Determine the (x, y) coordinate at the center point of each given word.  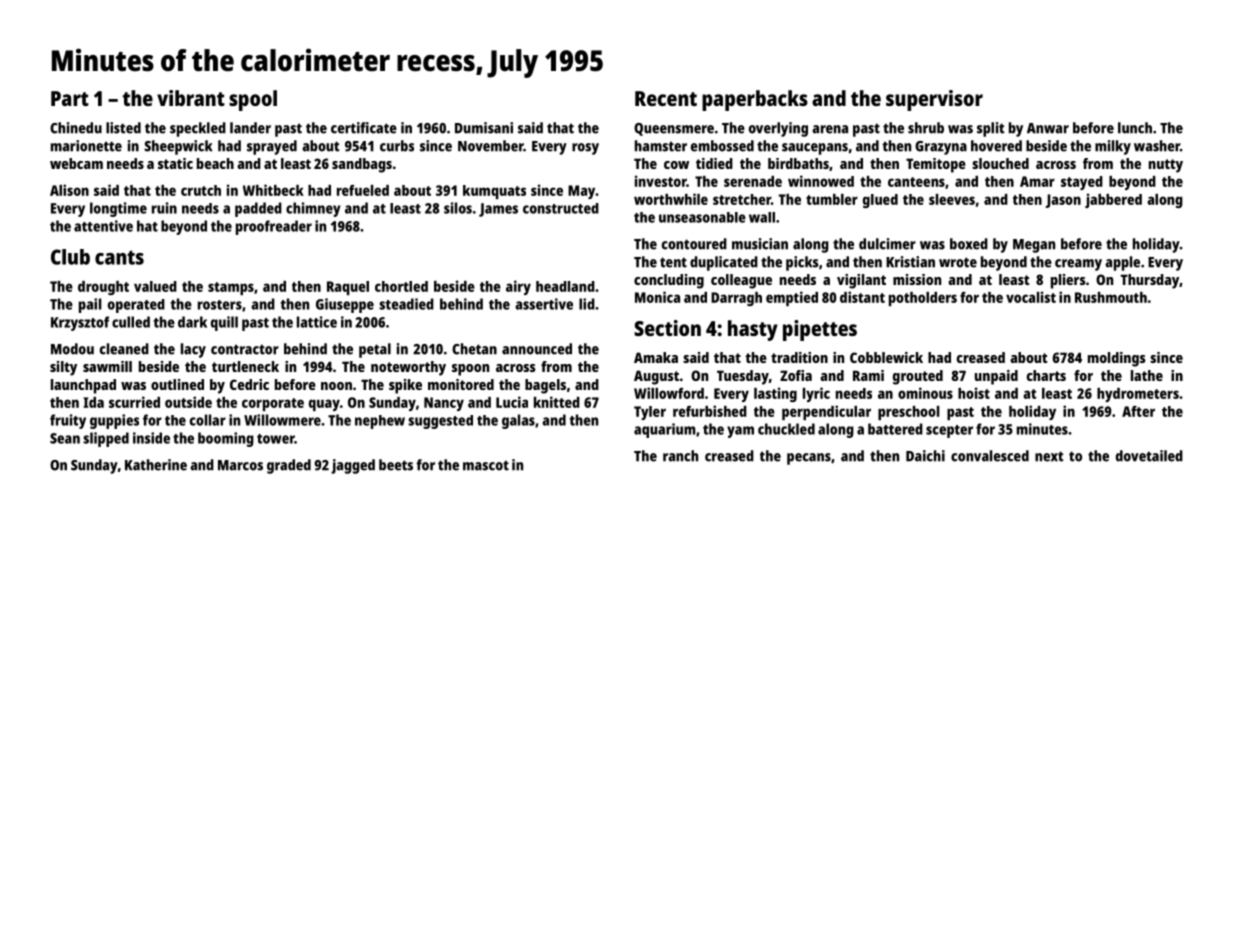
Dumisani (484, 128)
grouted (918, 377)
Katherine (156, 465)
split (990, 129)
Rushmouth (1111, 297)
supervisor (934, 100)
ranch (680, 456)
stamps (231, 288)
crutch (201, 190)
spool (253, 100)
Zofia (796, 375)
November (490, 146)
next (1049, 456)
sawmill (107, 366)
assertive (544, 304)
